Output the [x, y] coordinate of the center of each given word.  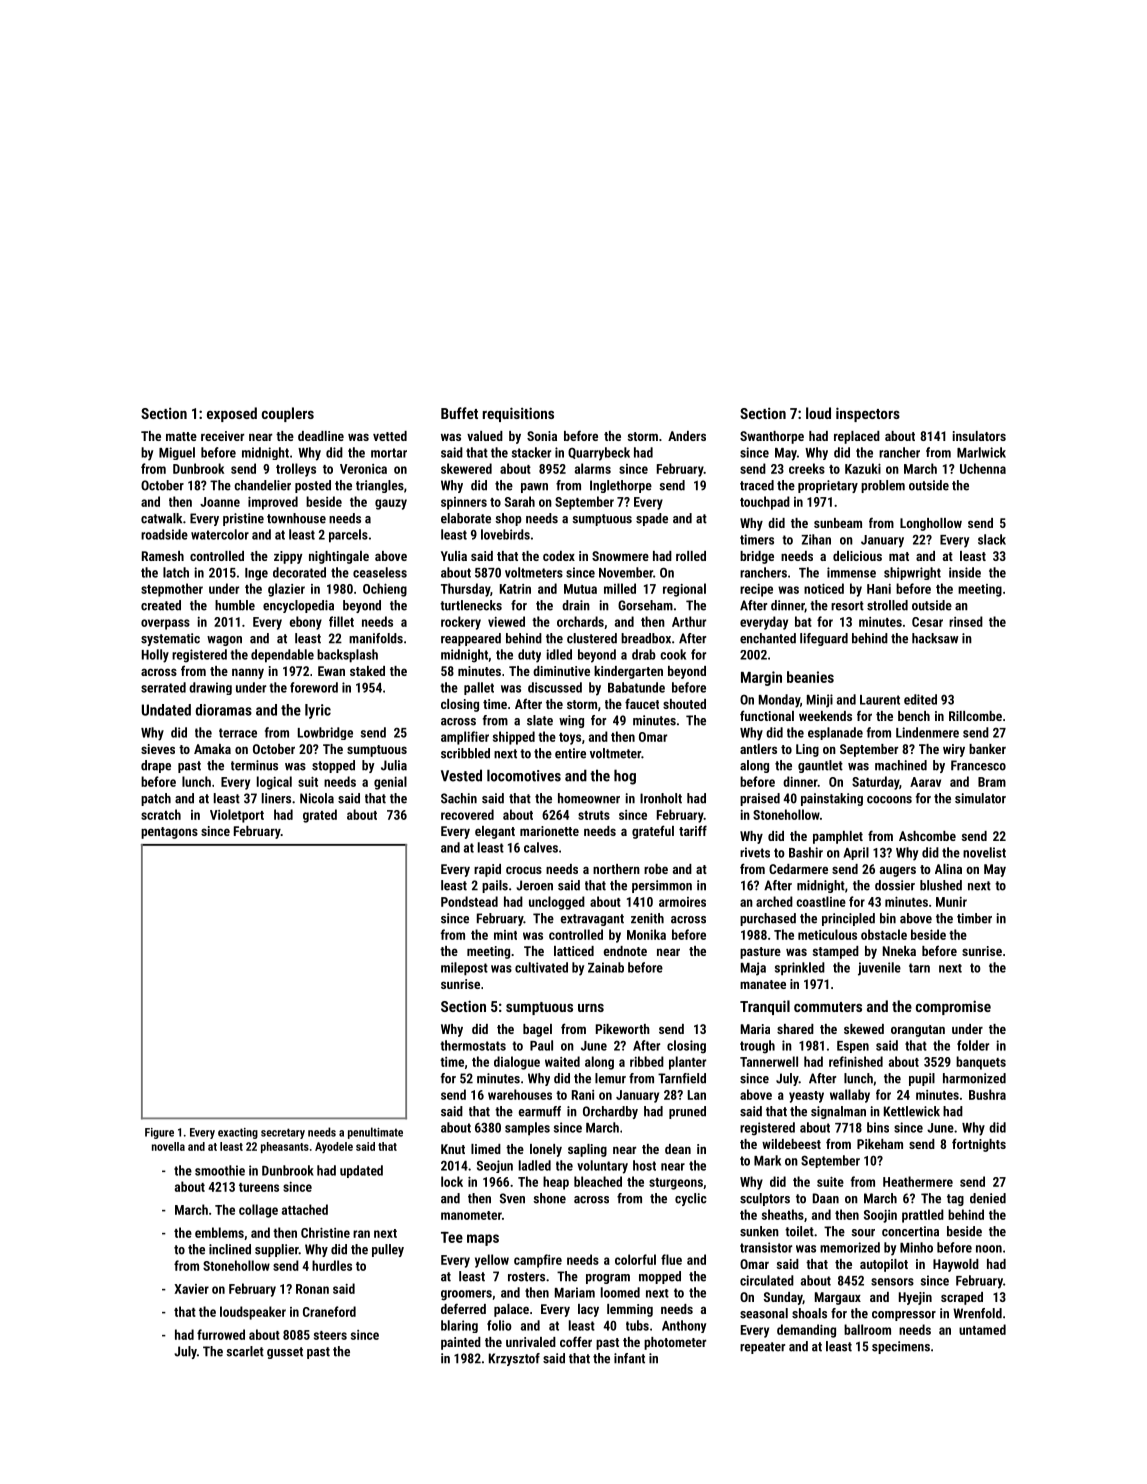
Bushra [987, 1094]
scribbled [465, 753]
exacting [238, 1133]
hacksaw [935, 638]
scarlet [245, 1351]
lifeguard [824, 639]
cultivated [541, 967]
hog [625, 777]
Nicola [317, 798]
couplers [288, 414]
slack [992, 539]
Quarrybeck [599, 454]
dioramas [223, 710]
